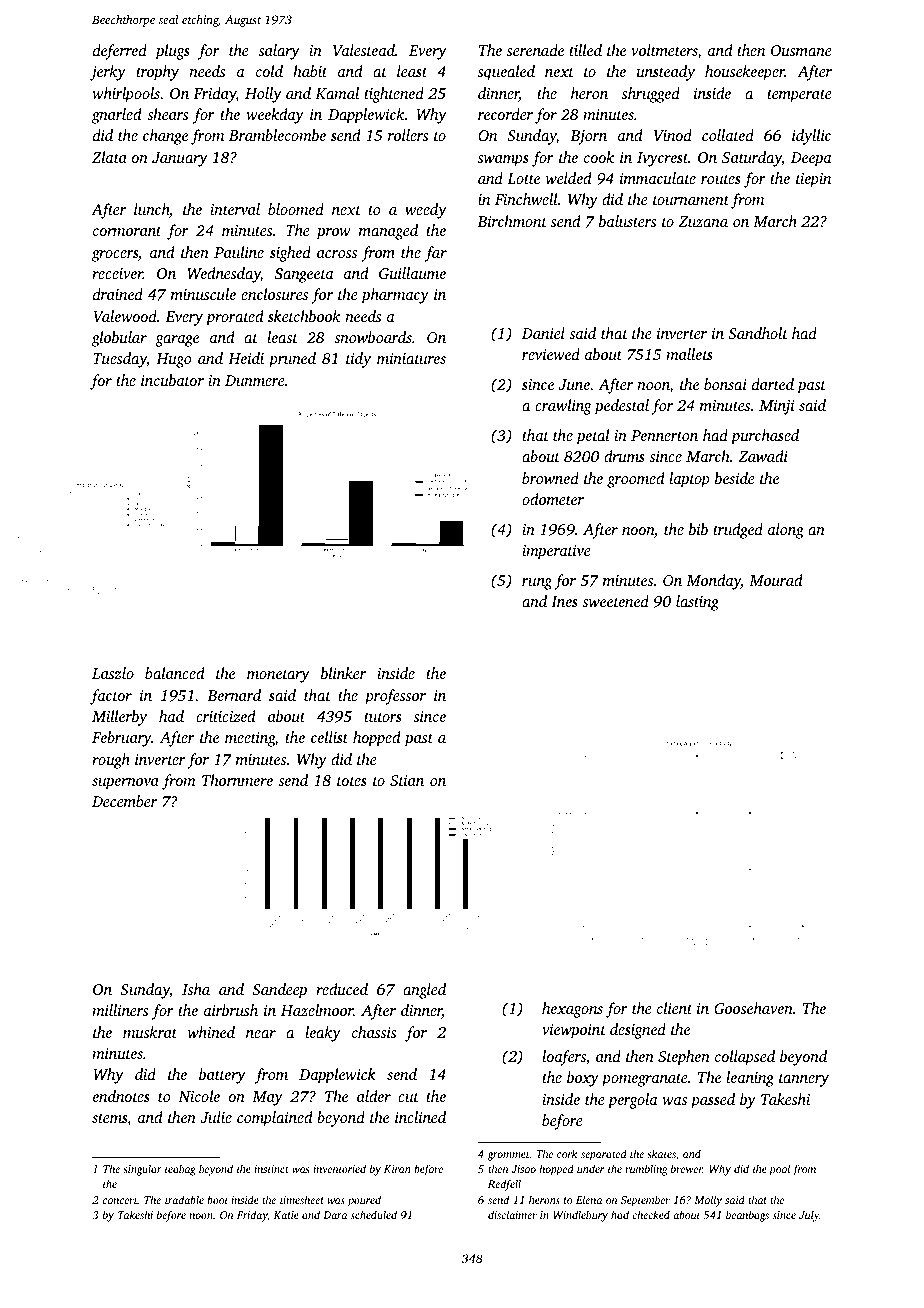  I want to click on swamps, so click(503, 161).
